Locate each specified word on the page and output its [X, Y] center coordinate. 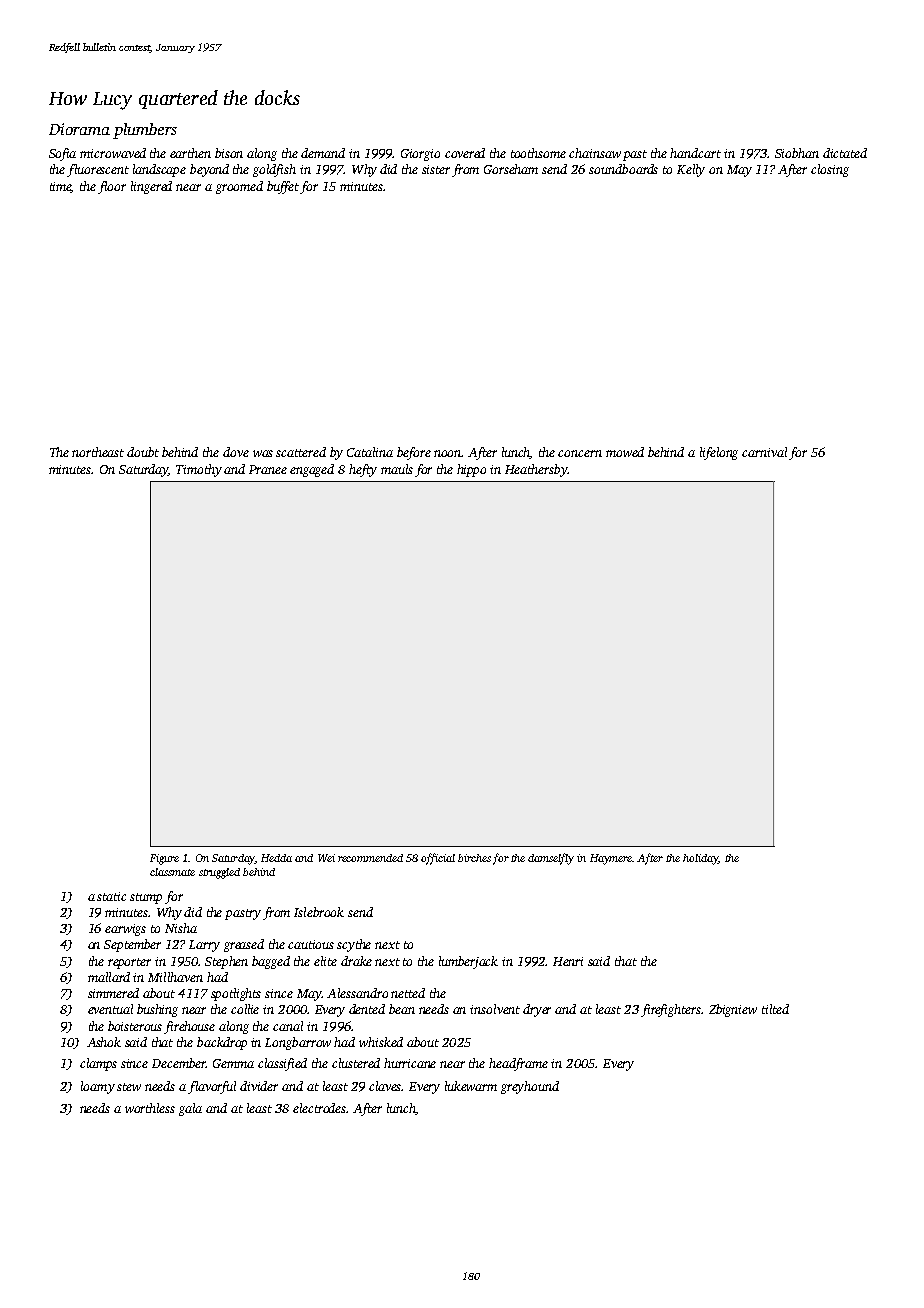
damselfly [551, 859]
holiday [700, 859]
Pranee [268, 469]
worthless [150, 1108]
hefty [363, 470]
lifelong [719, 453]
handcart [695, 153]
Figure [164, 859]
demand [323, 153]
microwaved [113, 153]
